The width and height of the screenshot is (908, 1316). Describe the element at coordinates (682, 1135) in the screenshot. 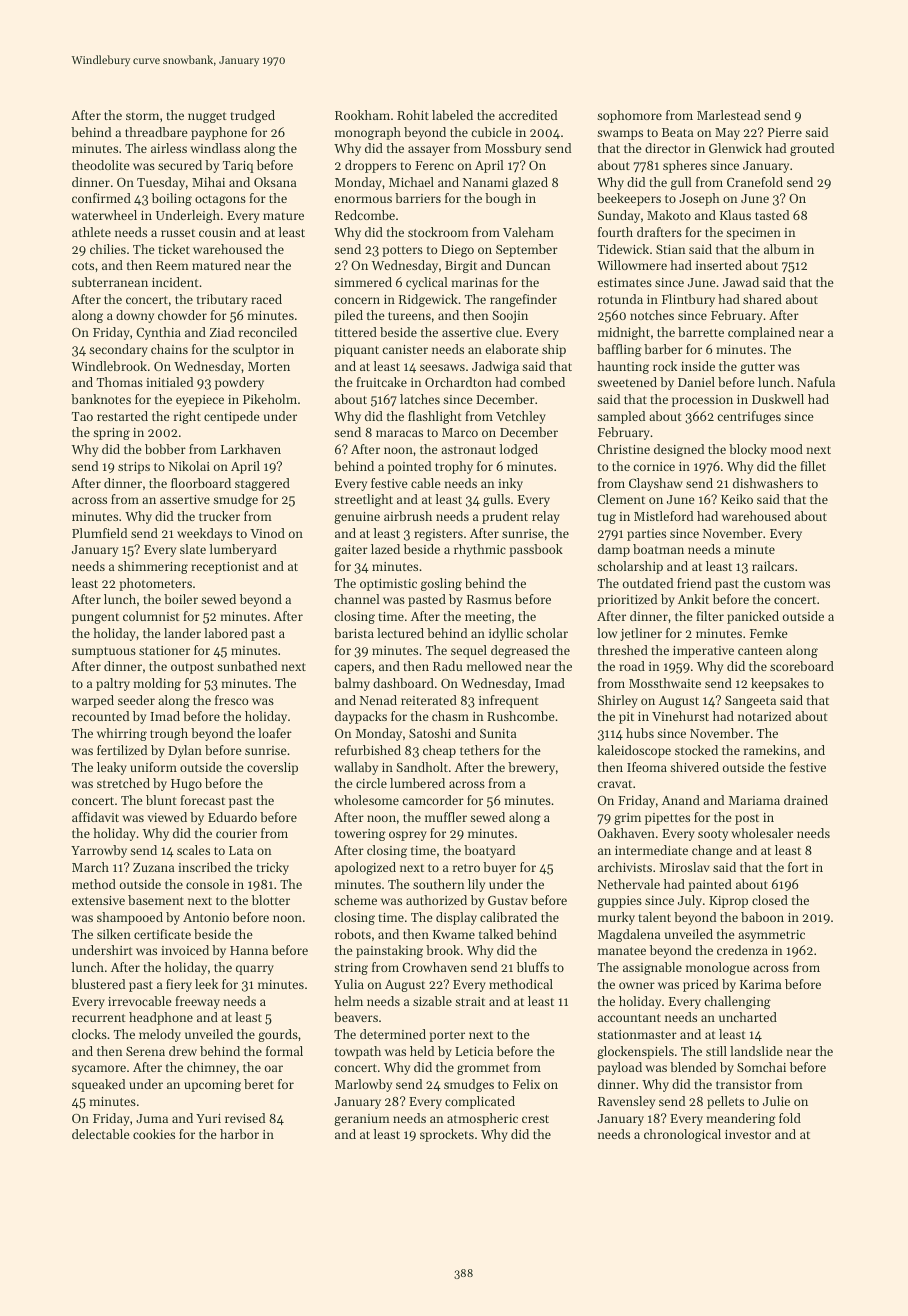

I see `chronological` at that location.
